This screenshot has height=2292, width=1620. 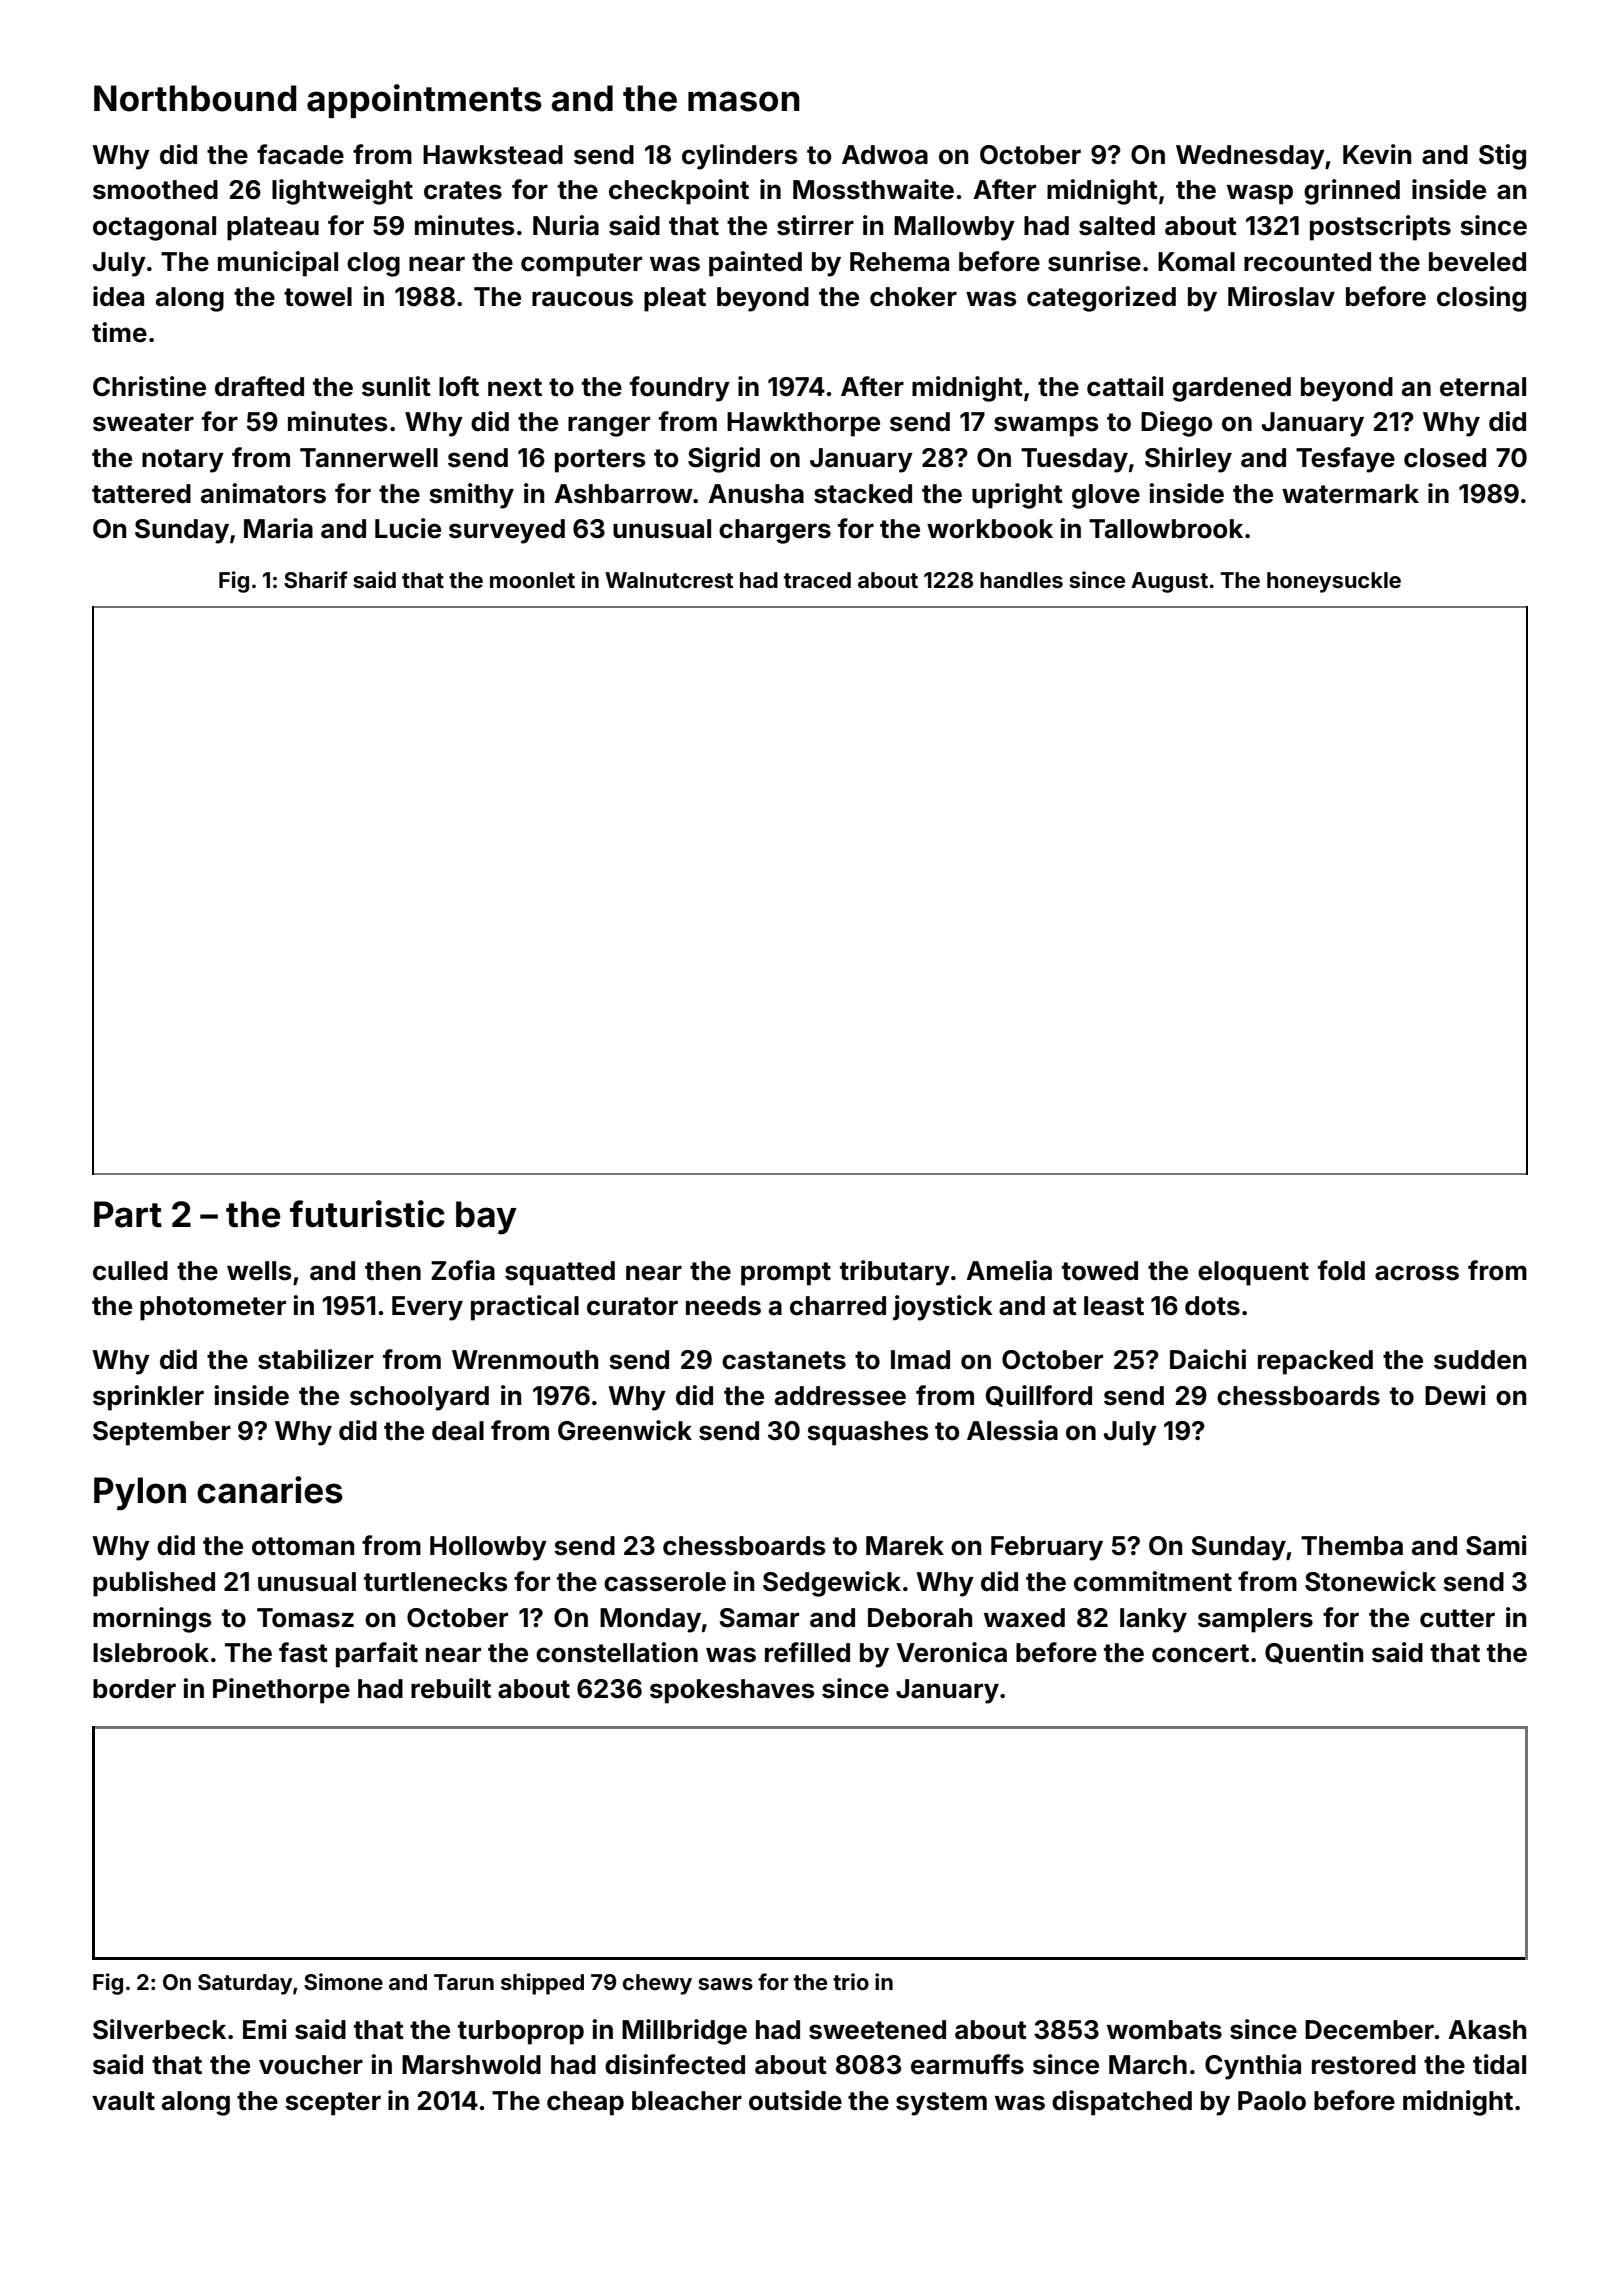 I want to click on Walnutcrest, so click(x=669, y=580).
